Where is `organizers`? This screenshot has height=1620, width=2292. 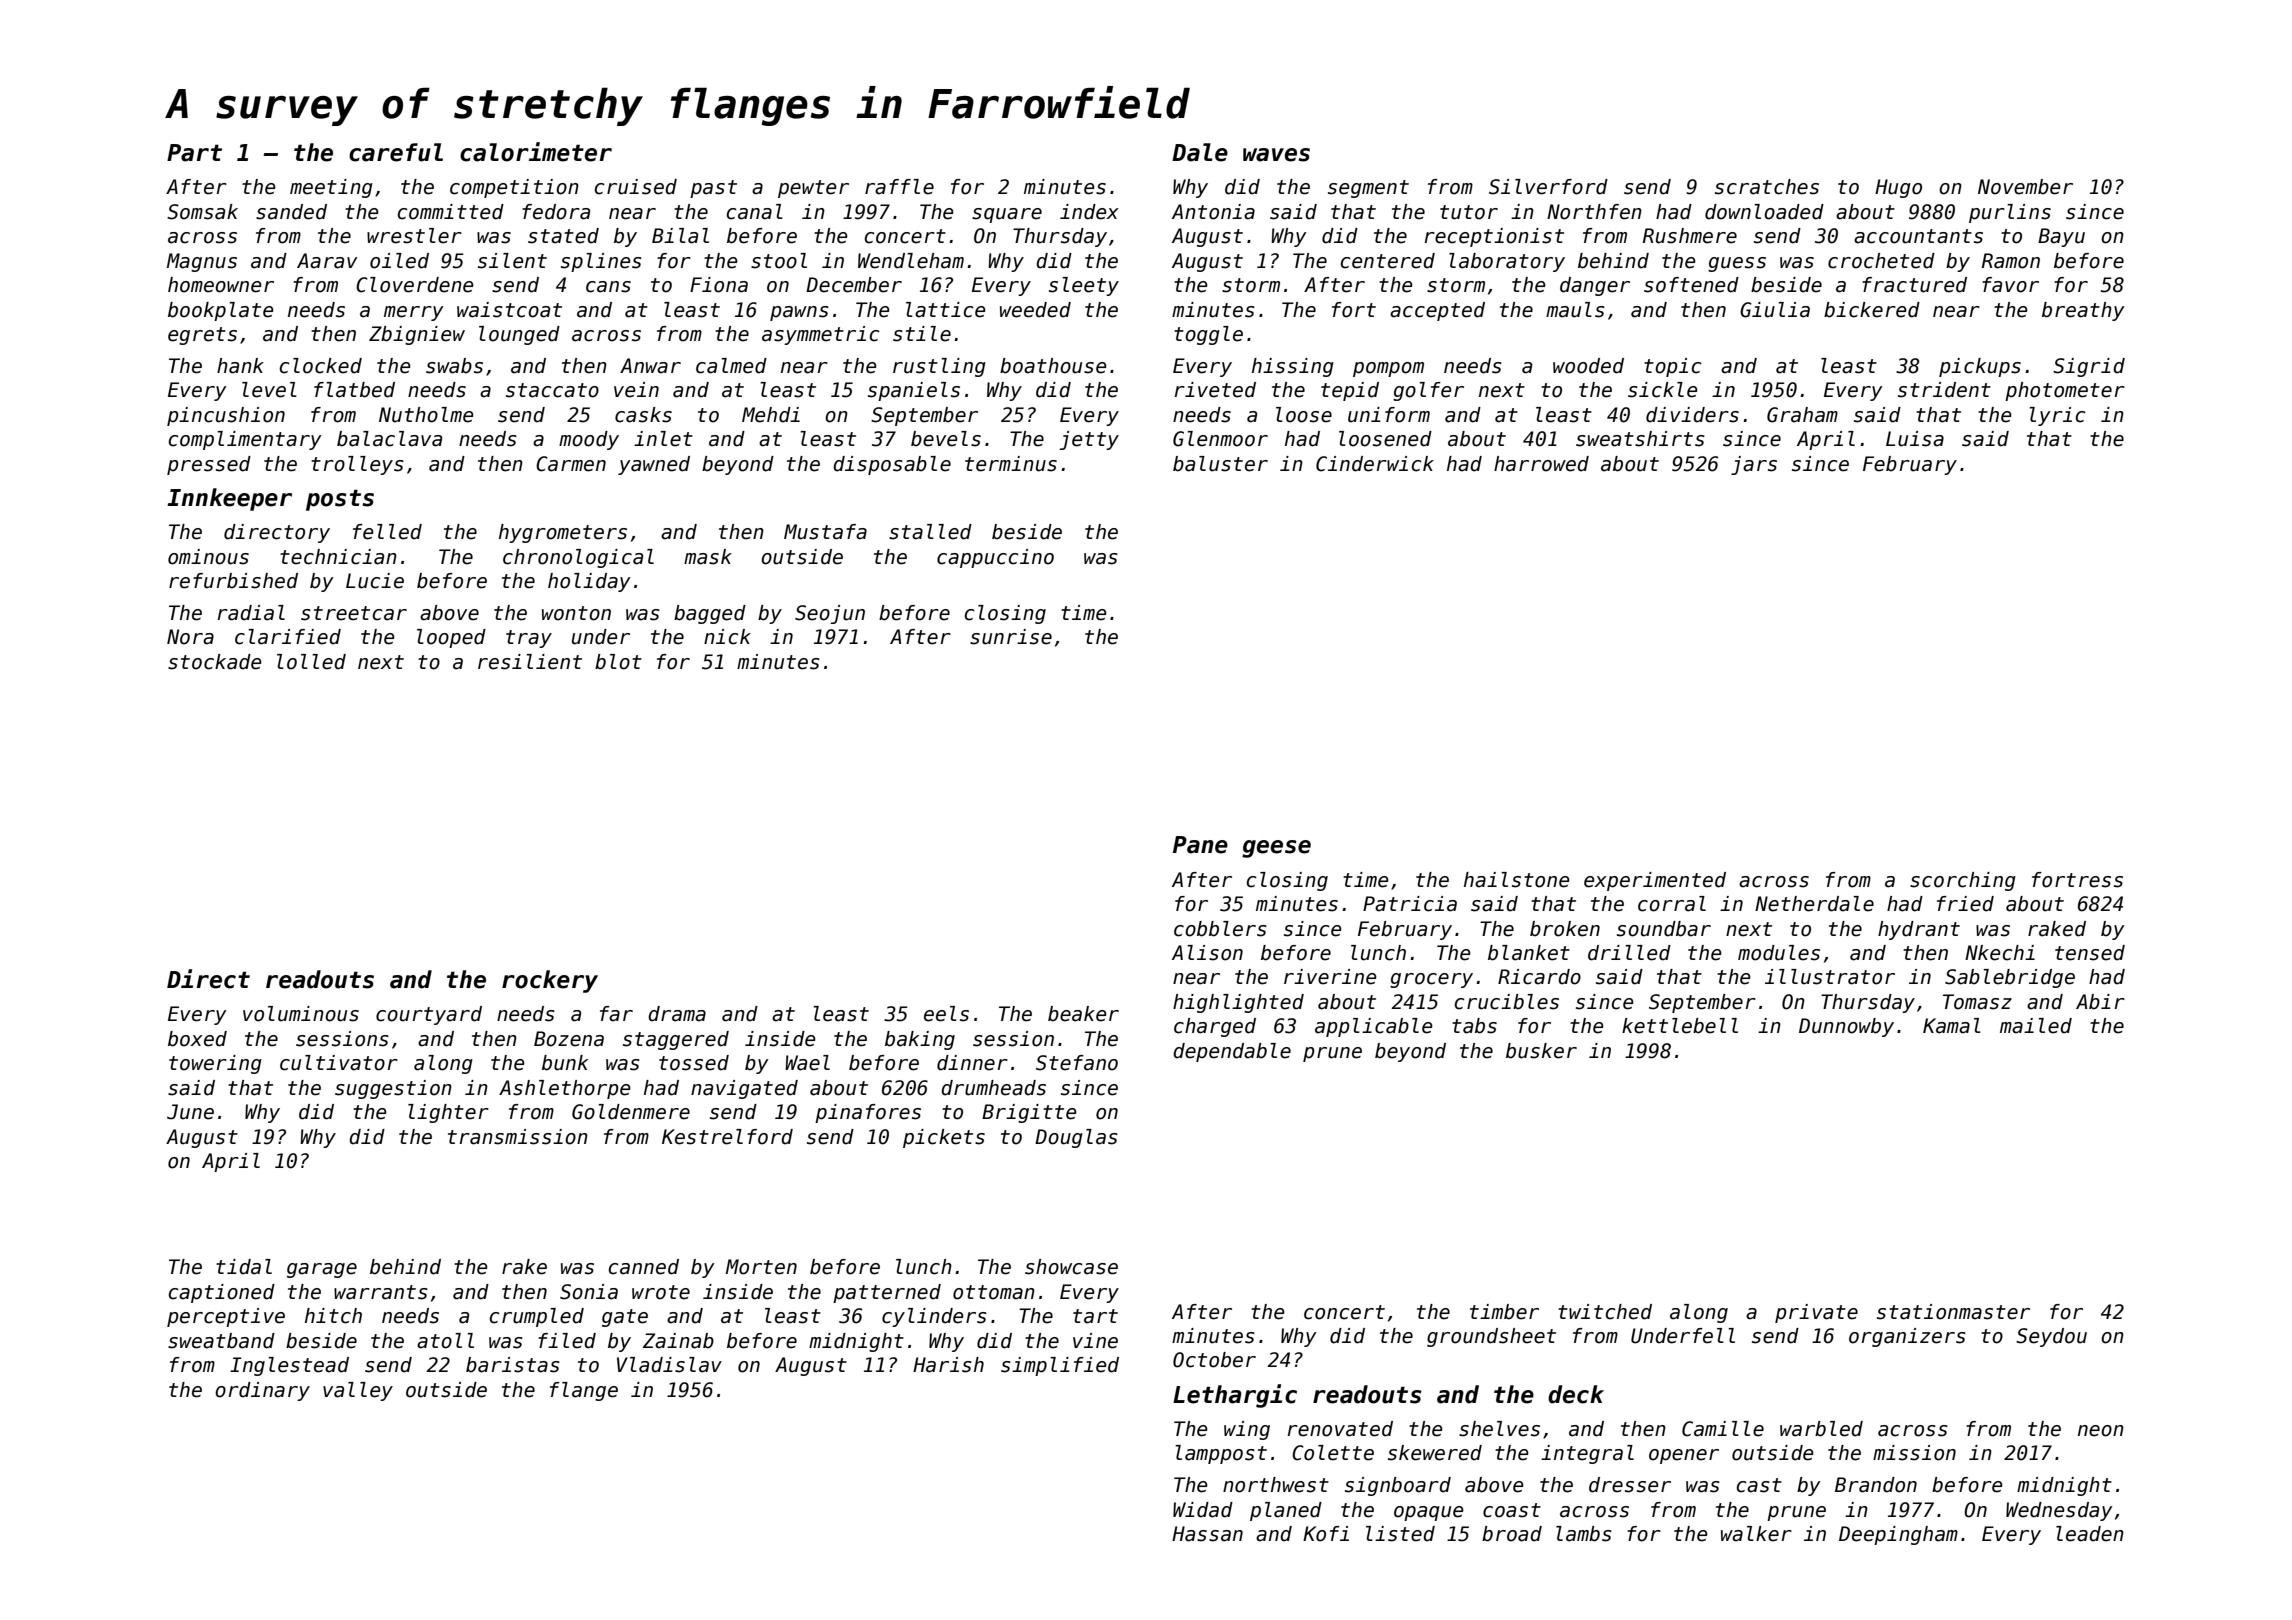
organizers is located at coordinates (1907, 1337).
